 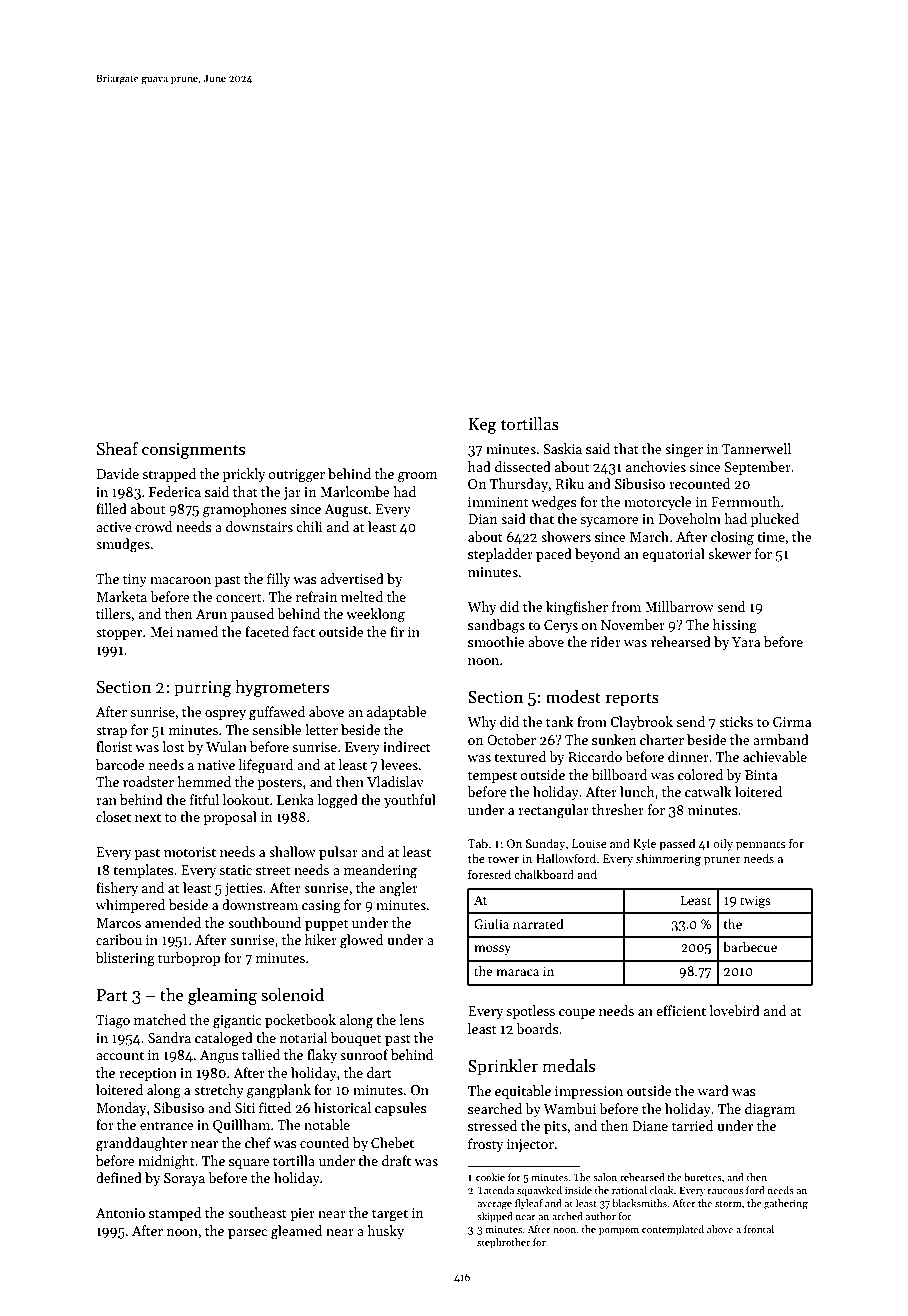 I want to click on cataloged, so click(x=224, y=1039).
